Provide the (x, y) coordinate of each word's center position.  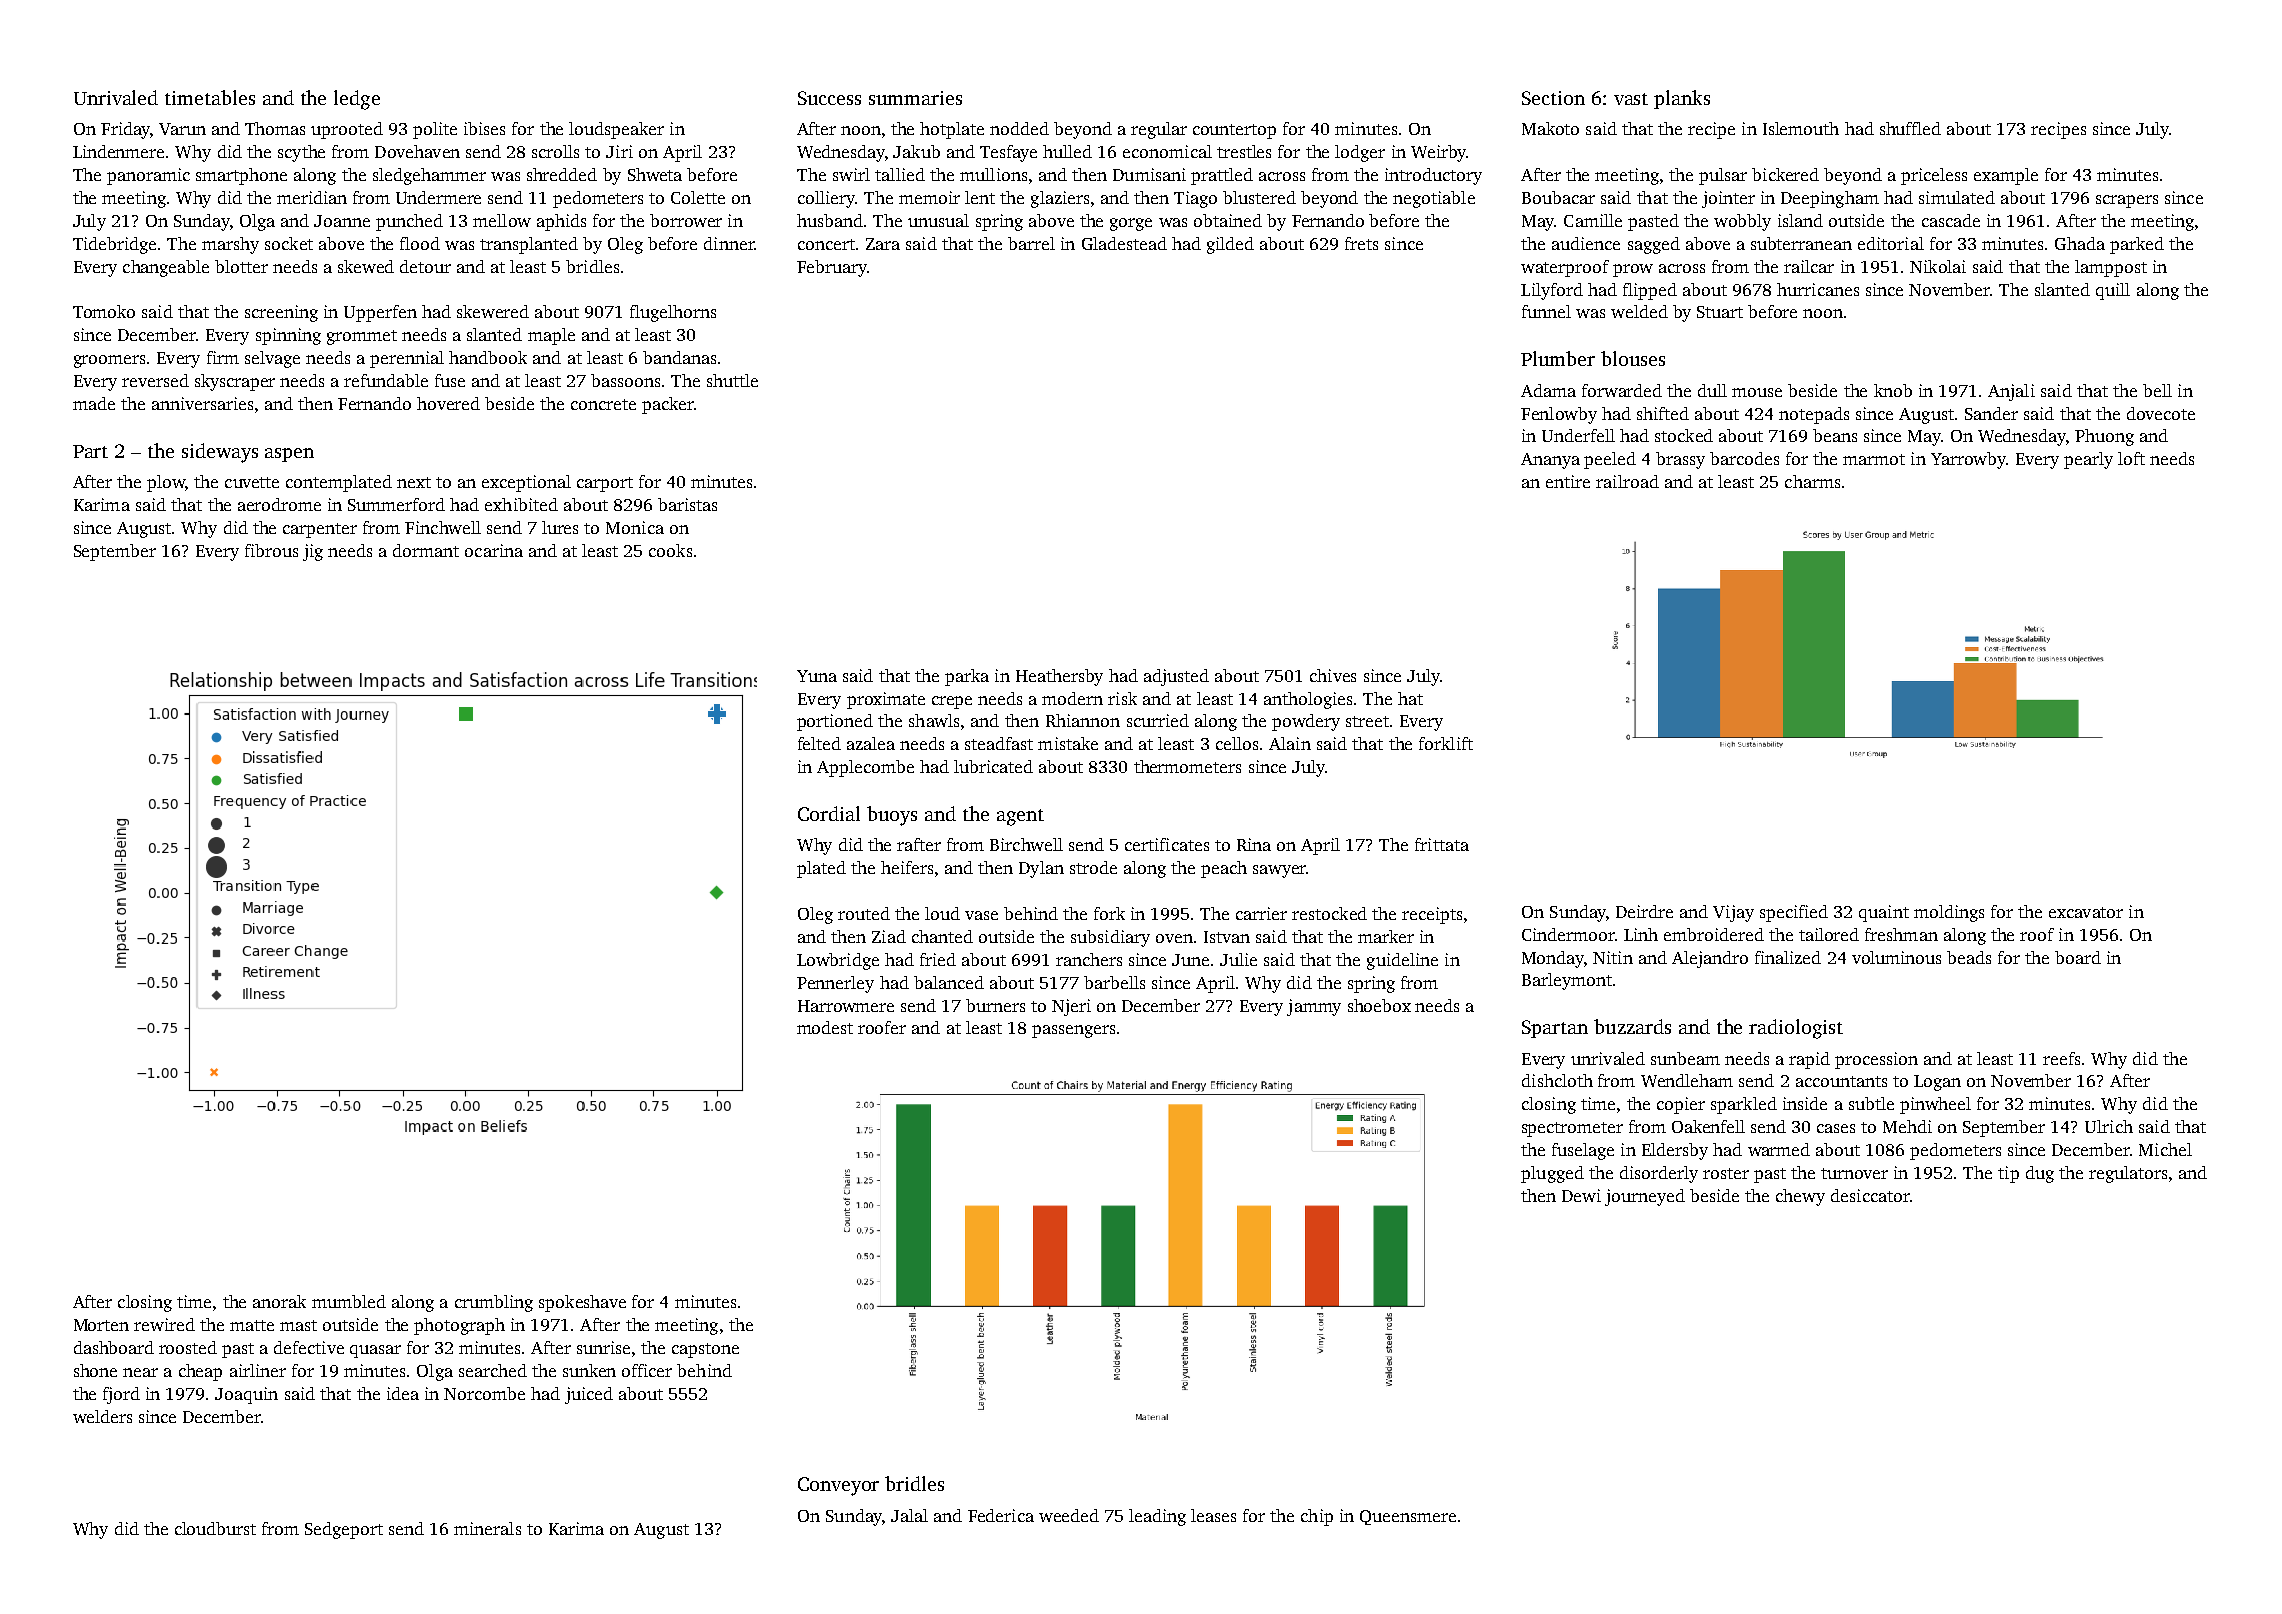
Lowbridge (838, 961)
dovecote (2161, 413)
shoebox (1379, 1005)
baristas (687, 504)
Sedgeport (344, 1530)
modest (825, 1027)
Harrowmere (846, 1006)
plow (166, 483)
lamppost (2111, 268)
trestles (1244, 151)
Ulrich (2109, 1126)
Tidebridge (114, 245)
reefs (2061, 1058)
